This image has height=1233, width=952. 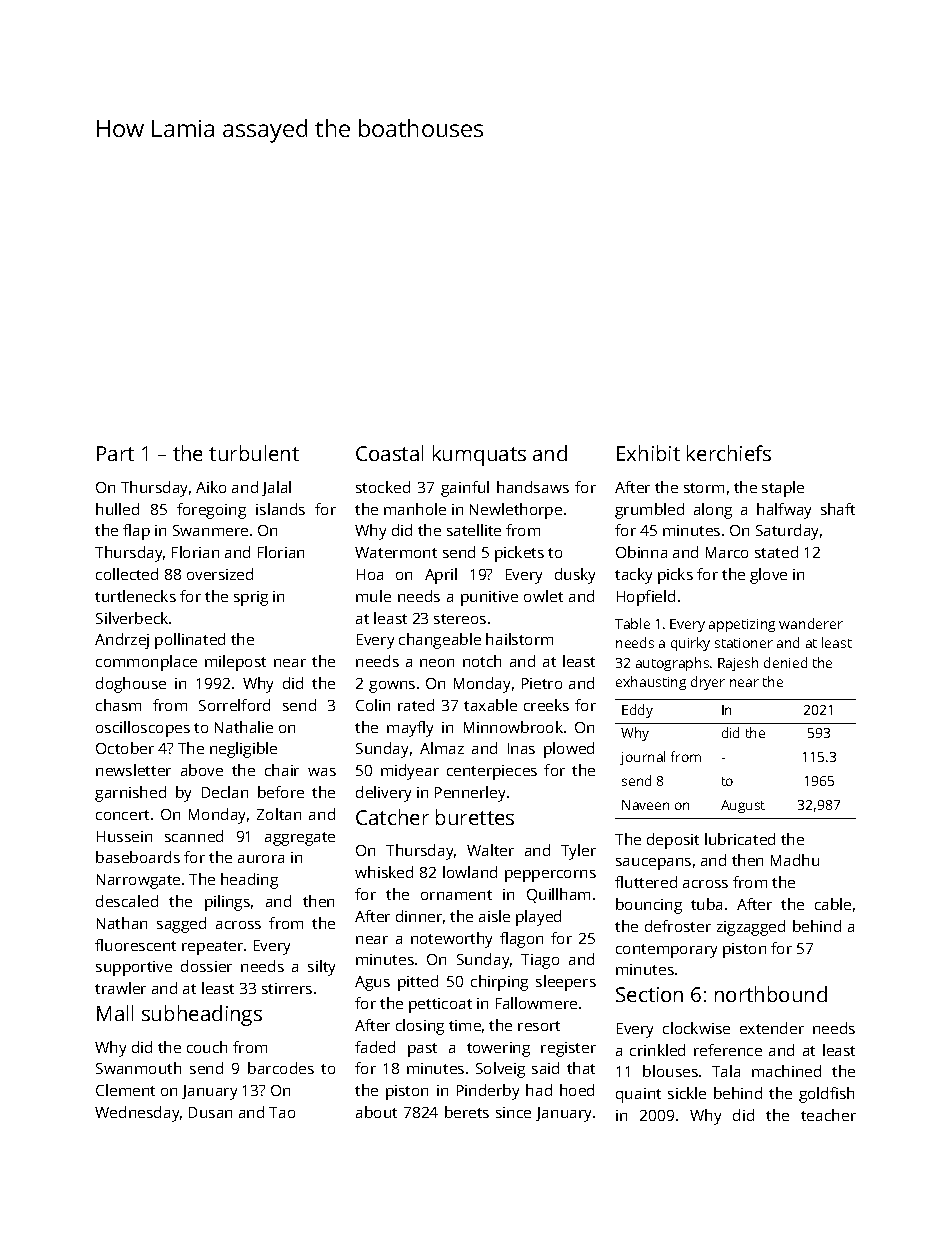 What do you see at coordinates (632, 623) in the image?
I see `Table` at bounding box center [632, 623].
